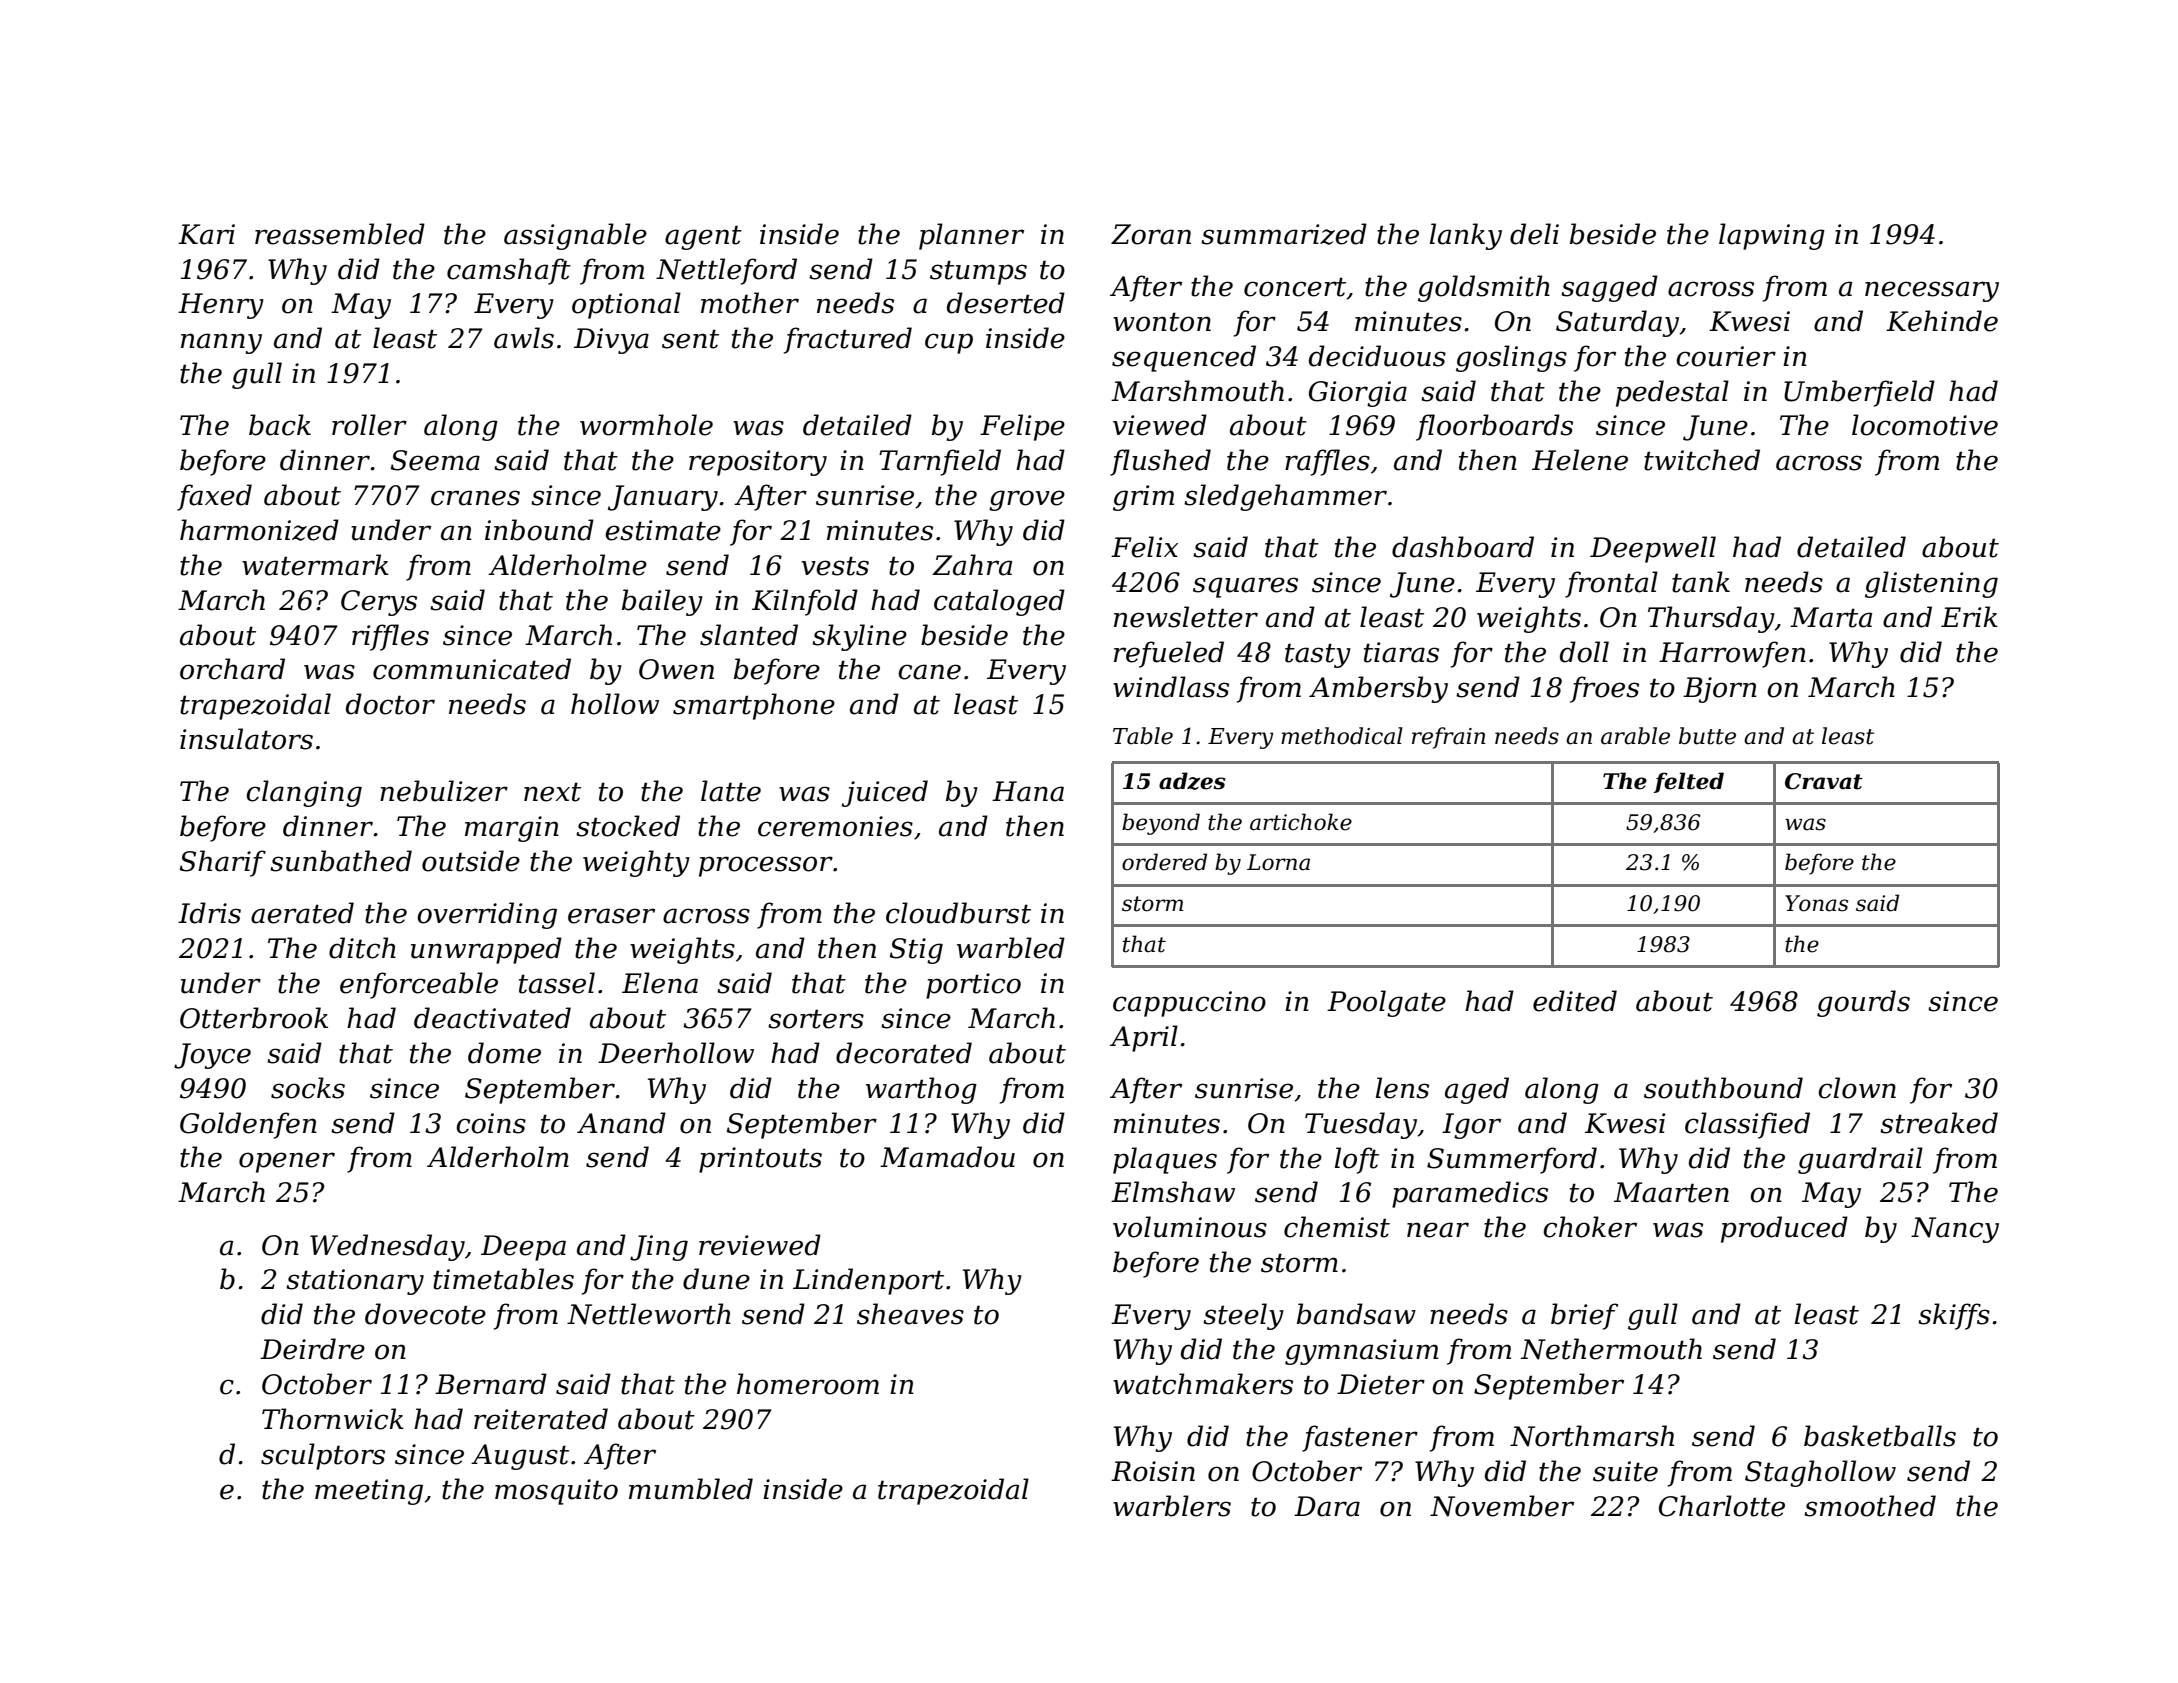  I want to click on Felipe, so click(1022, 427).
